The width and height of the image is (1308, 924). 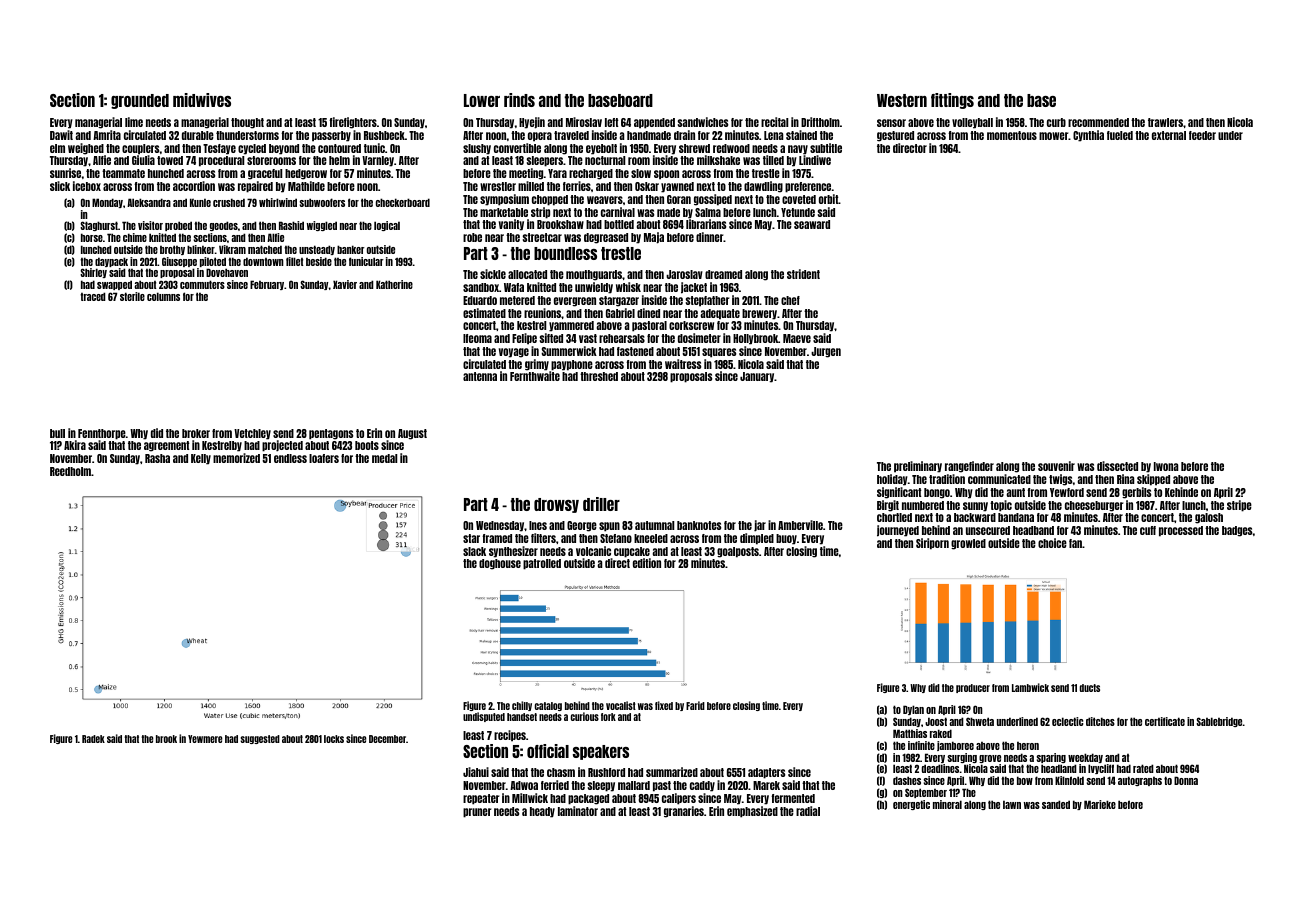 What do you see at coordinates (474, 551) in the image?
I see `slack` at bounding box center [474, 551].
